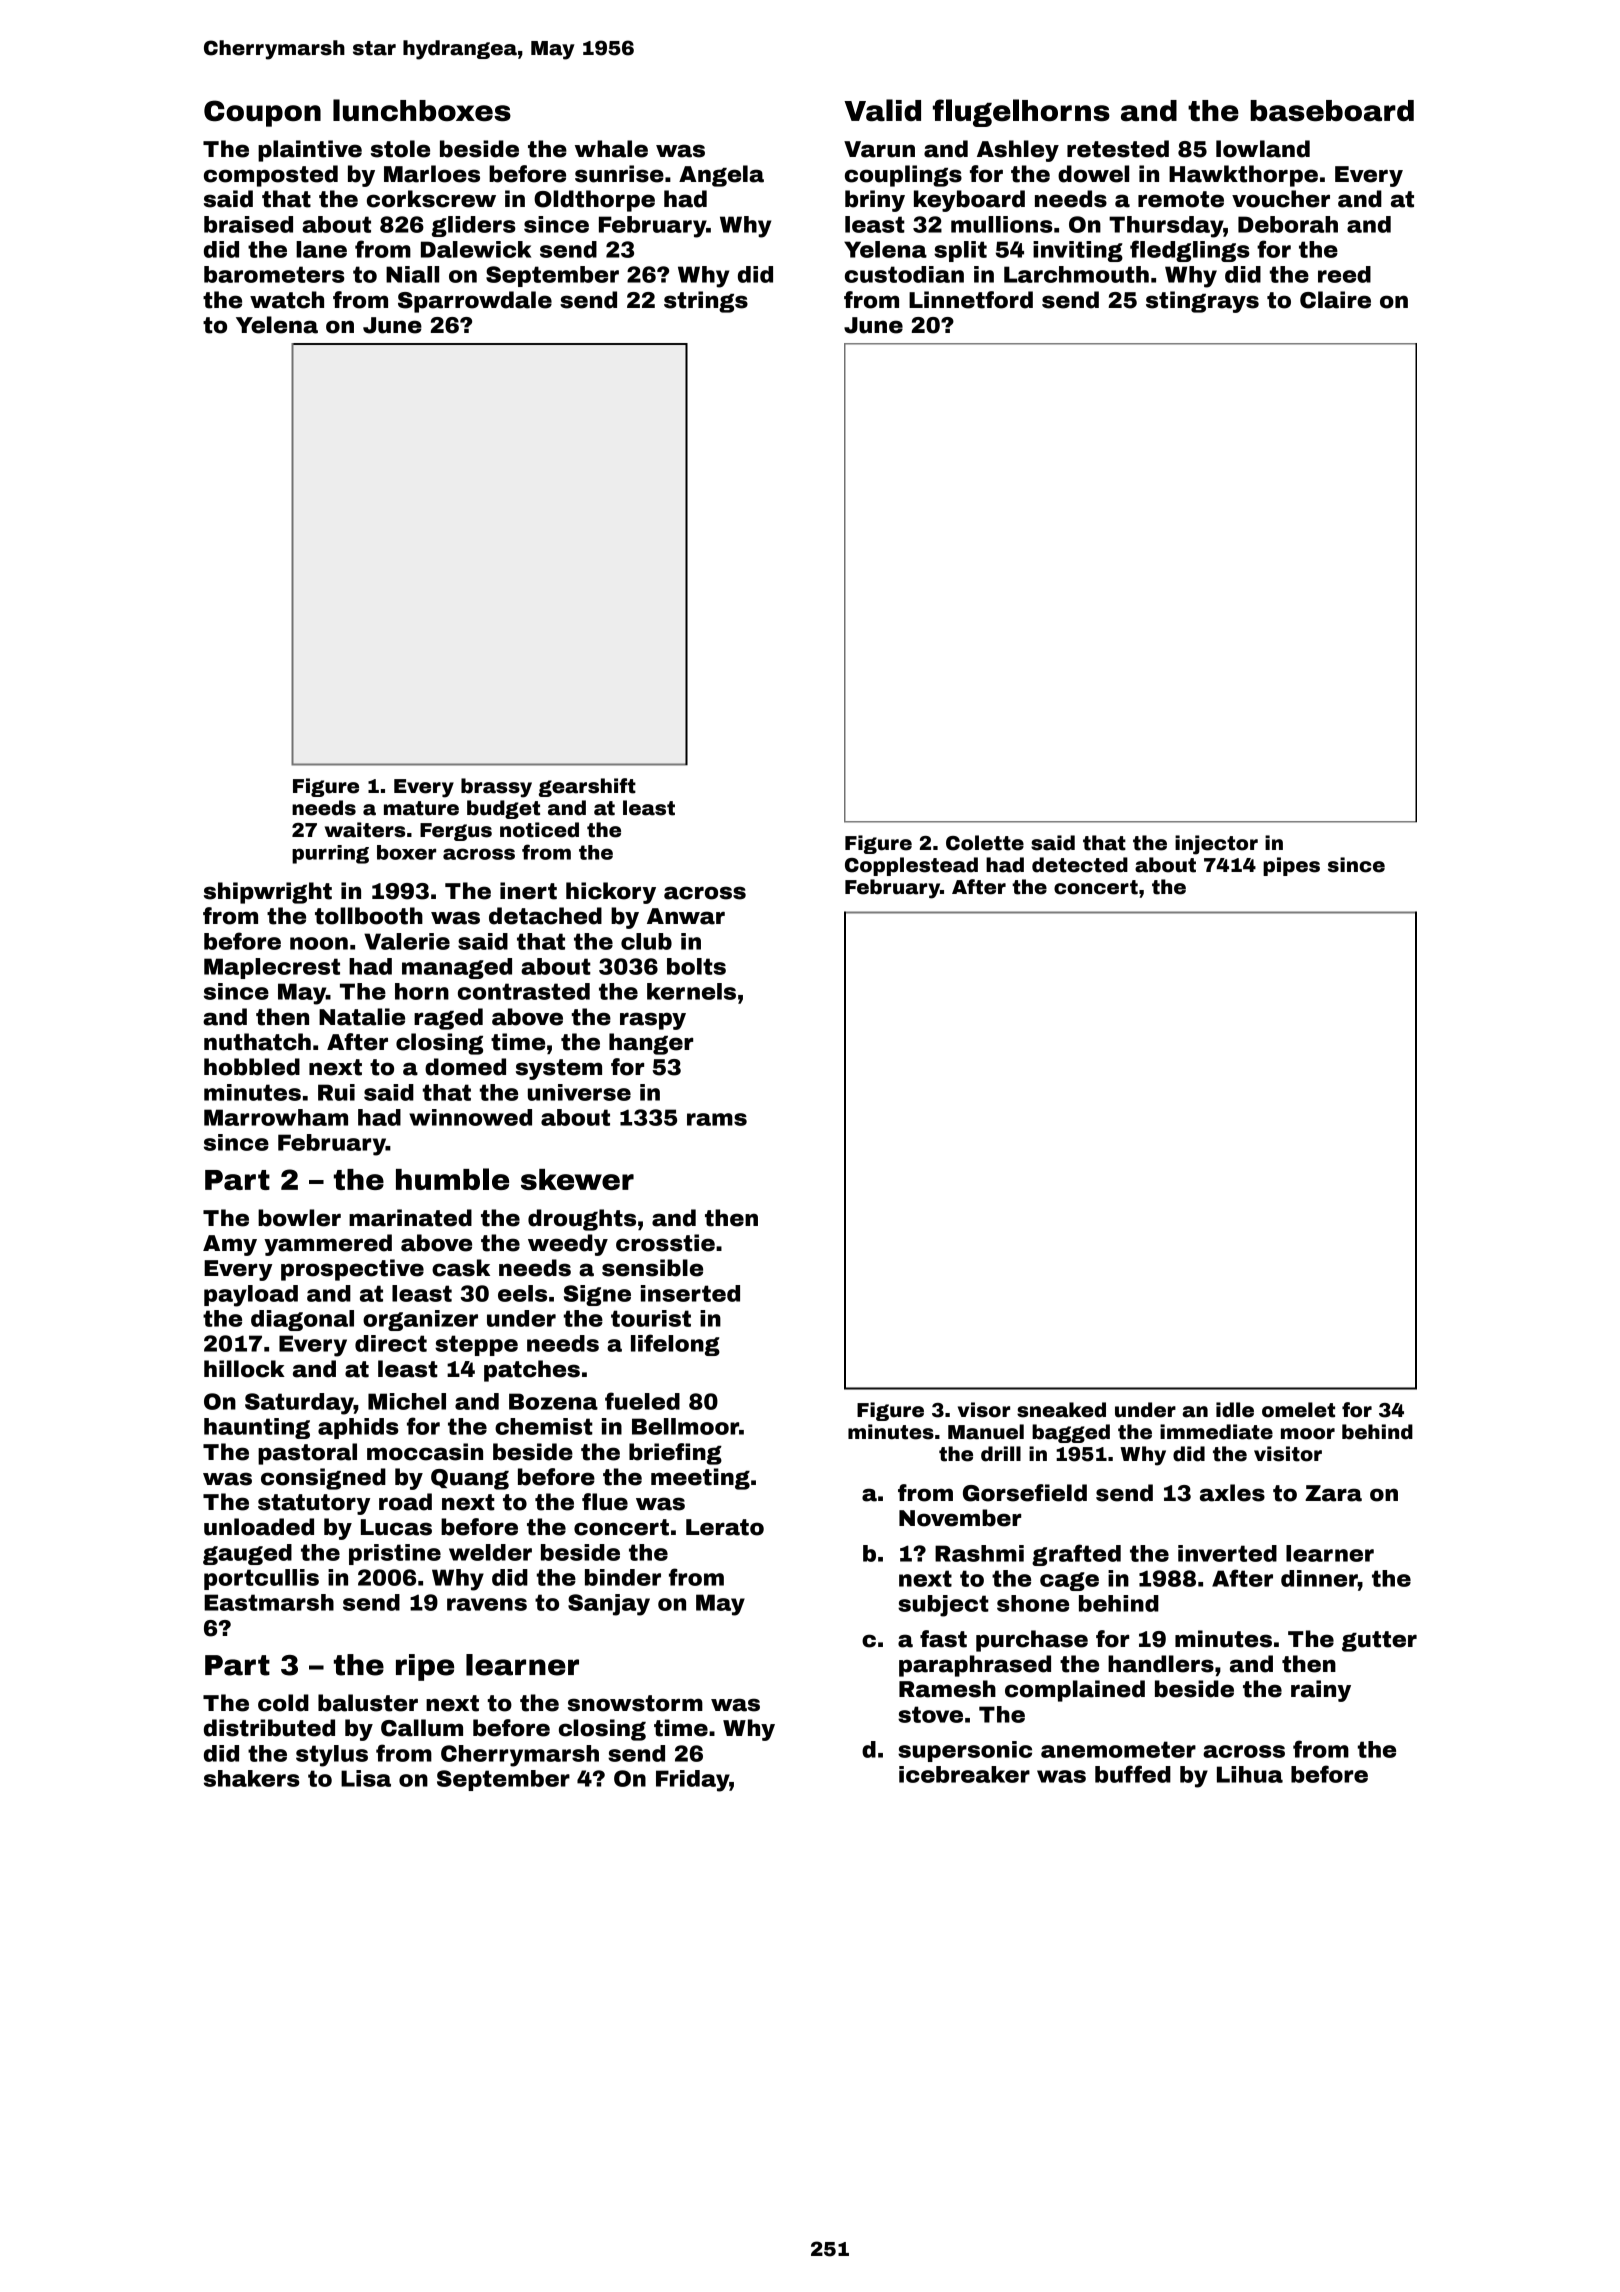 The width and height of the document is (1620, 2292). Describe the element at coordinates (1335, 300) in the document. I see `Claire` at that location.
